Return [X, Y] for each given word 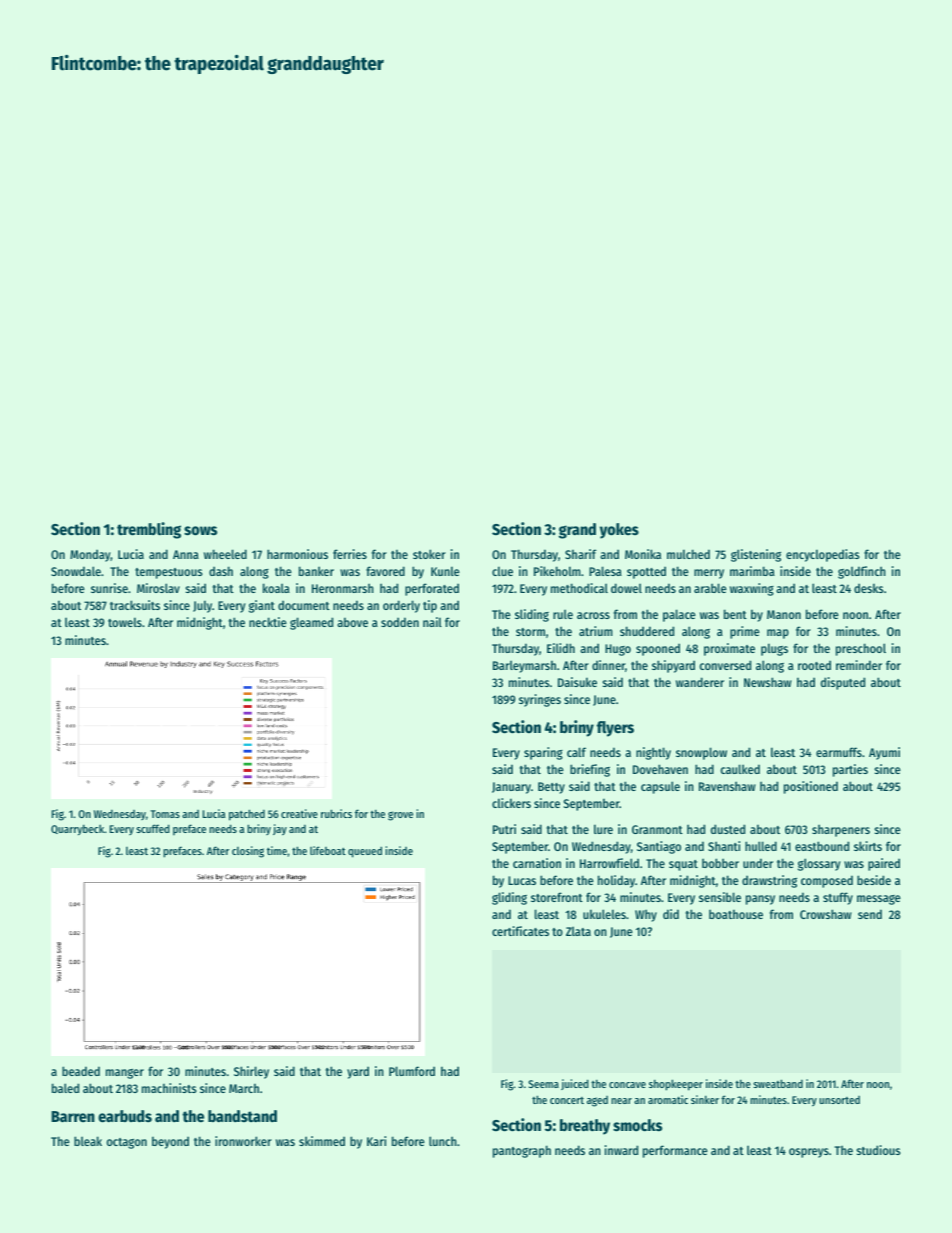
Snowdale [76, 571]
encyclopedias [823, 555]
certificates [520, 931]
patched [247, 815]
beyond [170, 1142]
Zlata [578, 931]
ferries [350, 554]
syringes [540, 700]
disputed [843, 683]
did [671, 914]
